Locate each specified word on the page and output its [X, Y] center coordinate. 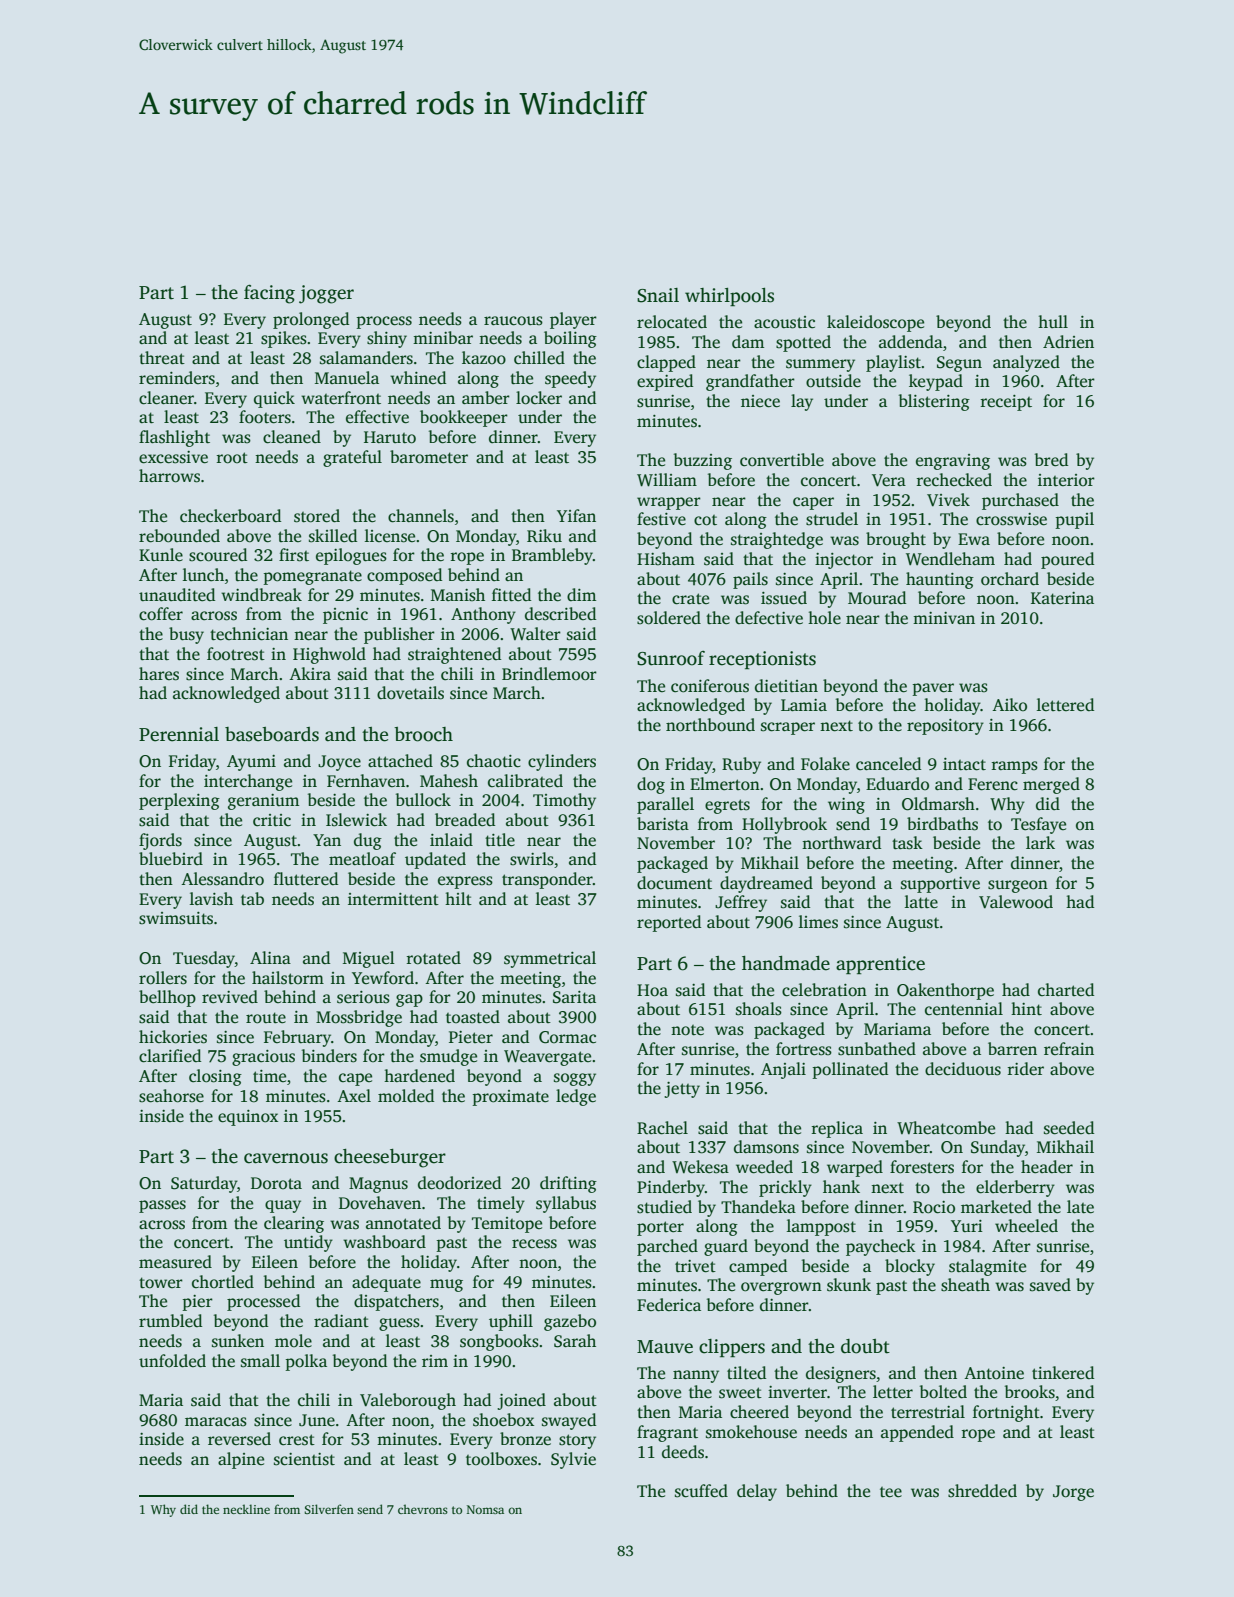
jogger [326, 294]
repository [945, 727]
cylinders [562, 762]
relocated [672, 322]
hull [1053, 321]
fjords [160, 841]
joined [521, 1401]
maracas [216, 1422]
